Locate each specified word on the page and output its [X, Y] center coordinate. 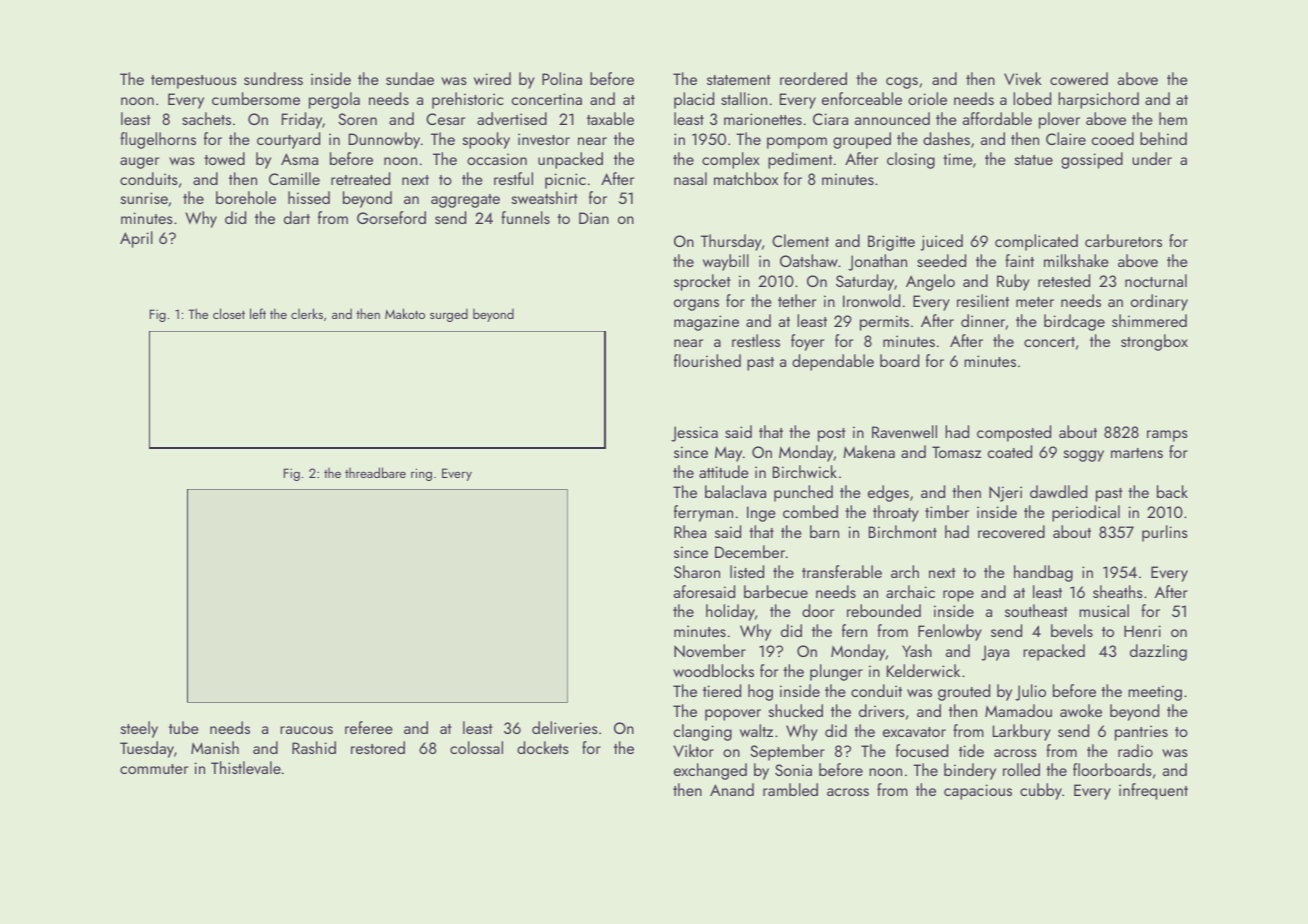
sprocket [702, 282]
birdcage [1074, 322]
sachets [206, 118]
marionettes [763, 119]
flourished [707, 360]
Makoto [405, 313]
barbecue [776, 591]
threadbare [375, 472]
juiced [942, 242]
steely [139, 729]
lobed [1032, 98]
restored [378, 747]
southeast [1036, 610]
